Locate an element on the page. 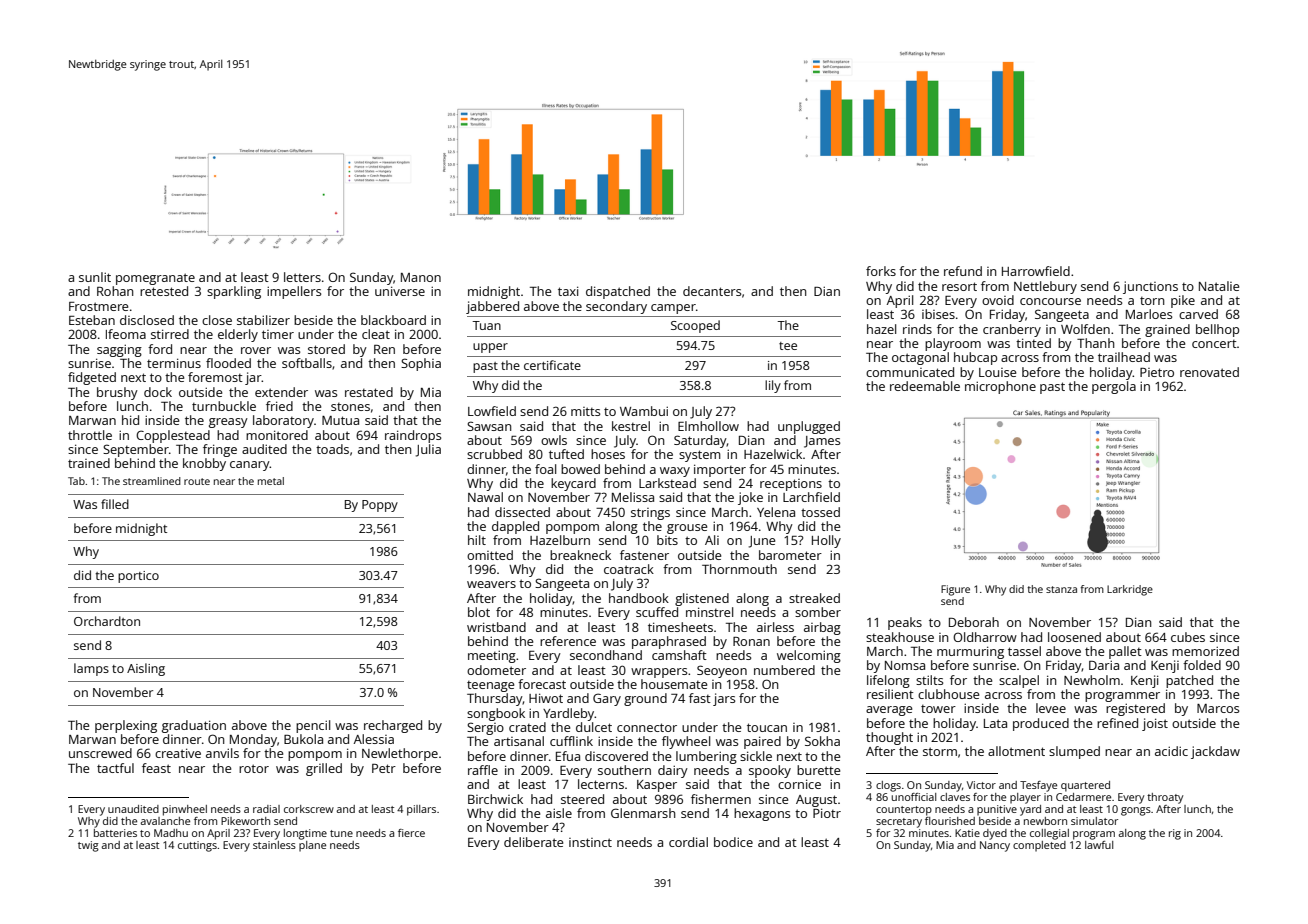  cuttings is located at coordinates (197, 846).
